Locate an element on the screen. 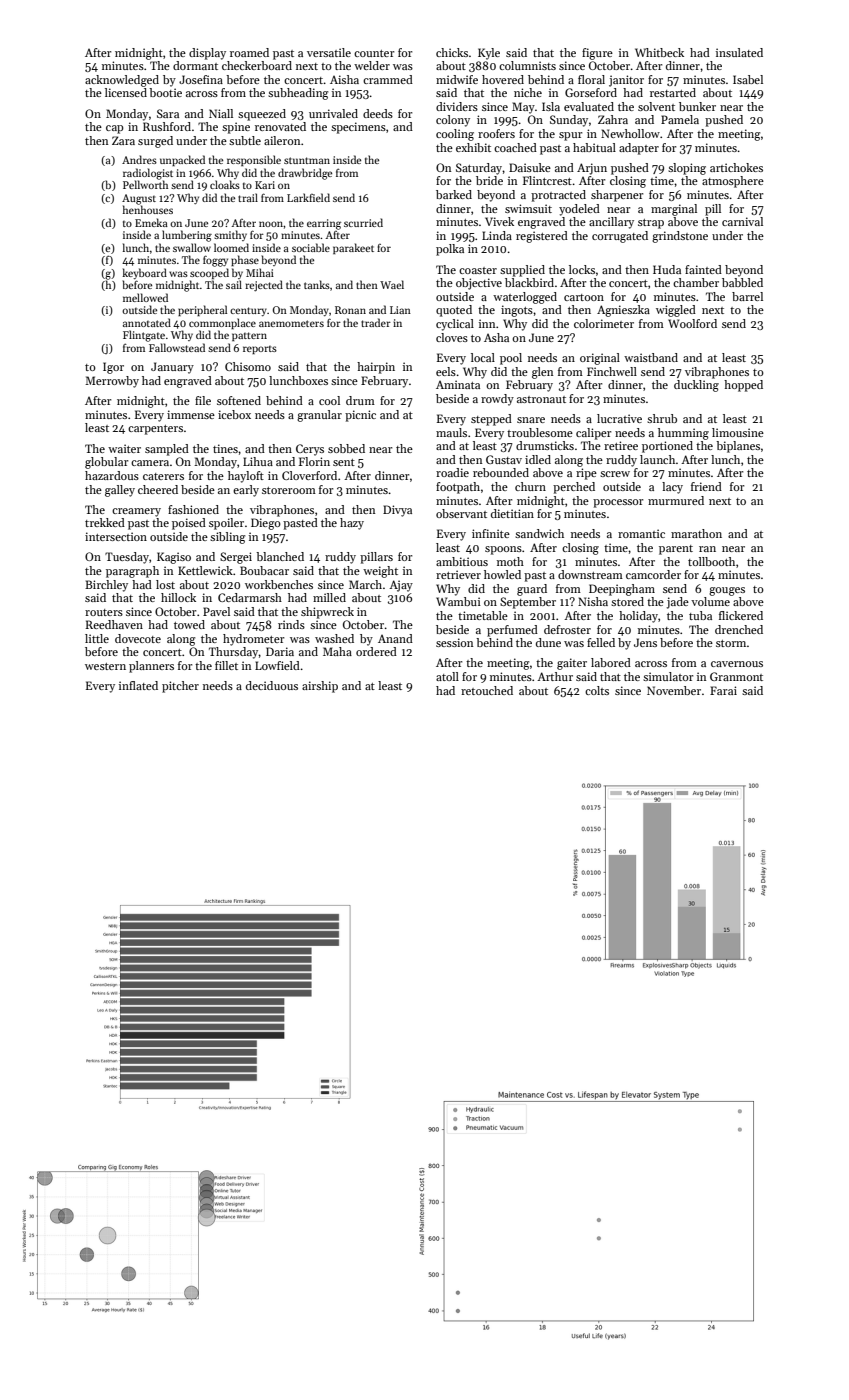 This screenshot has height=1400, width=849. Igor is located at coordinates (113, 368).
